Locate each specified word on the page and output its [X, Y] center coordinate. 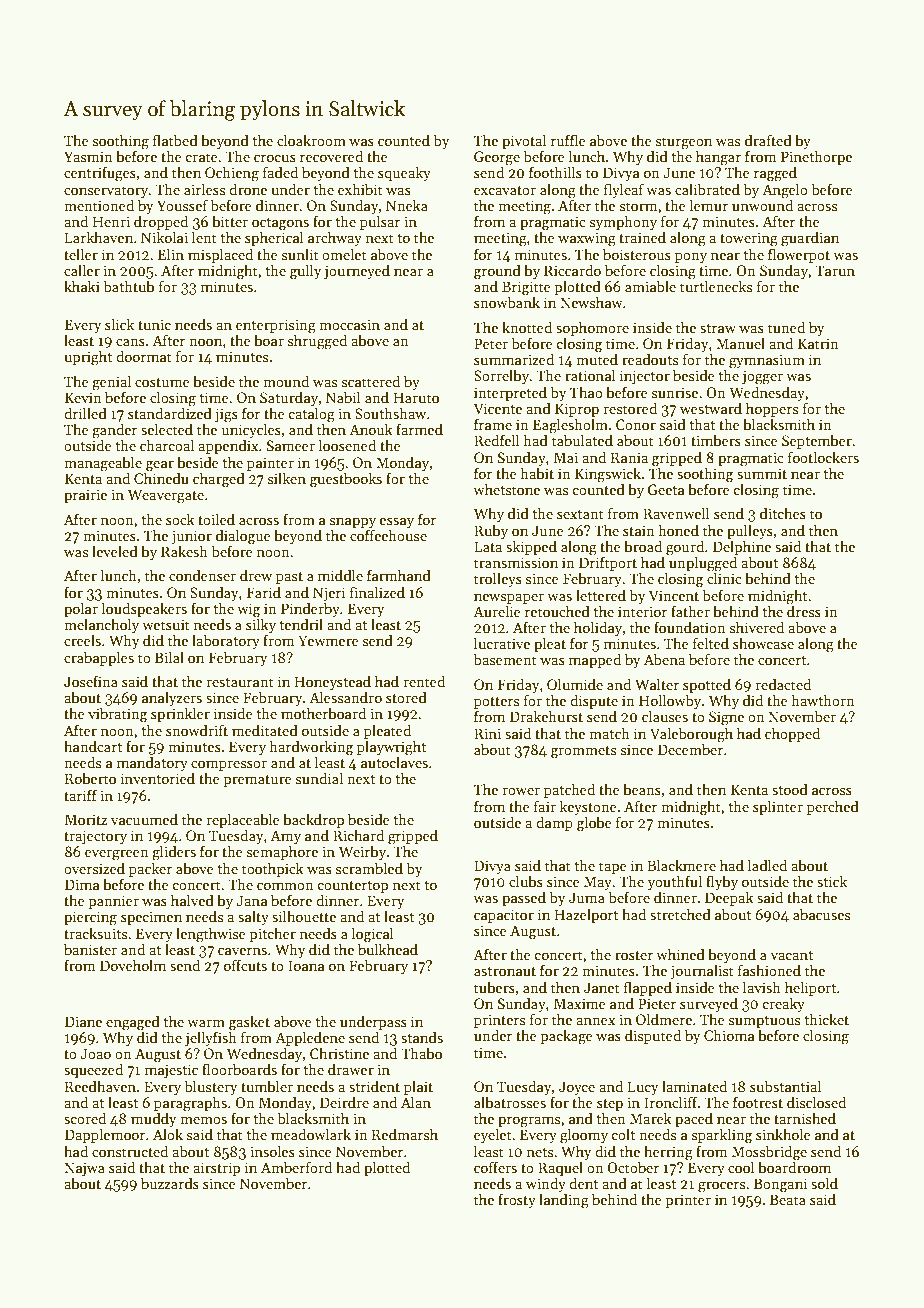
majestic [171, 1071]
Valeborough [691, 735]
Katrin [818, 343]
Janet [602, 987]
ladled [767, 865]
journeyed [357, 271]
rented [424, 681]
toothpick [273, 869]
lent [204, 237]
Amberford [296, 1167]
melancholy [101, 625]
